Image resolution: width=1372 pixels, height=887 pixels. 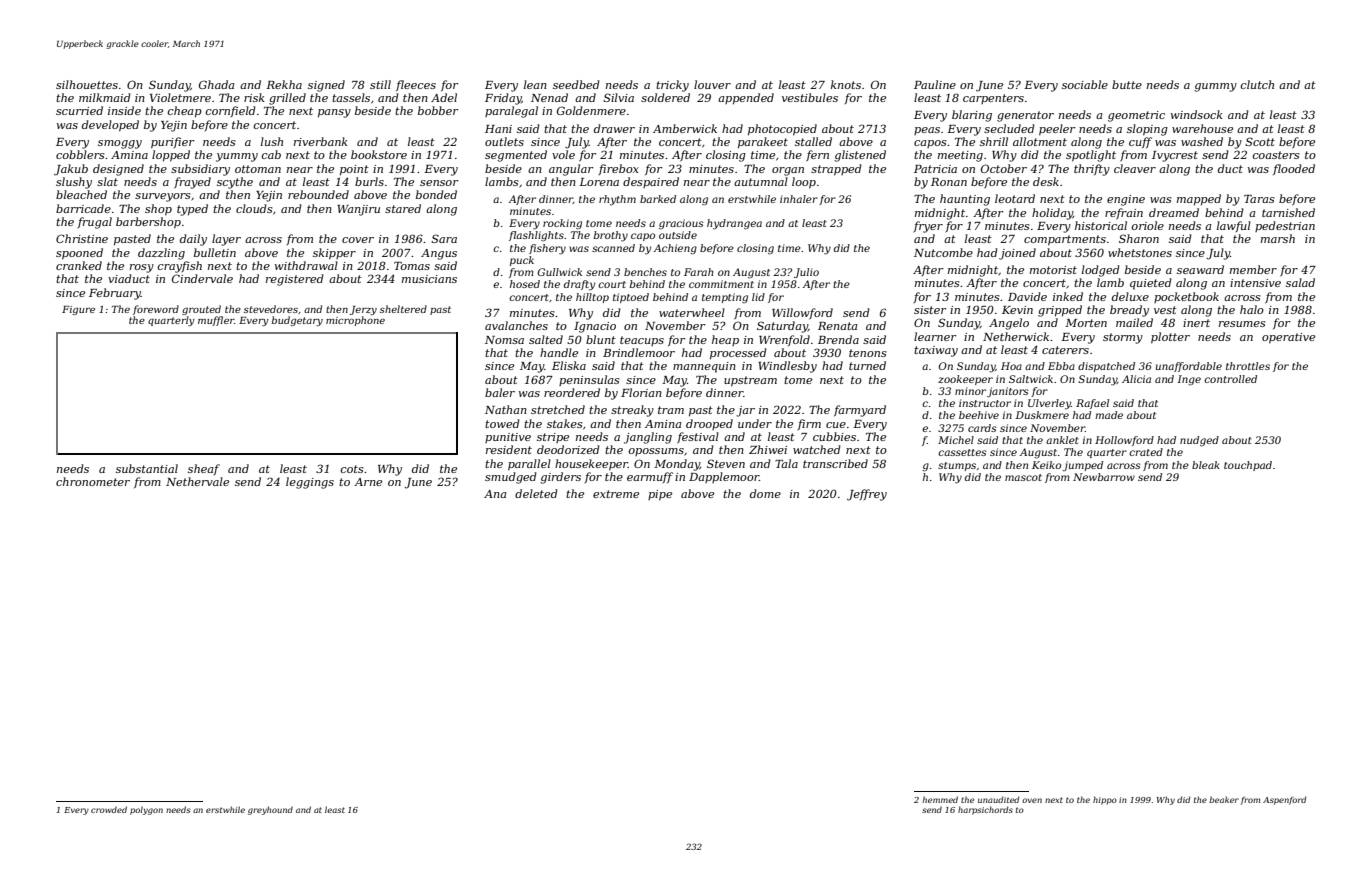 I want to click on lopped, so click(x=171, y=156).
